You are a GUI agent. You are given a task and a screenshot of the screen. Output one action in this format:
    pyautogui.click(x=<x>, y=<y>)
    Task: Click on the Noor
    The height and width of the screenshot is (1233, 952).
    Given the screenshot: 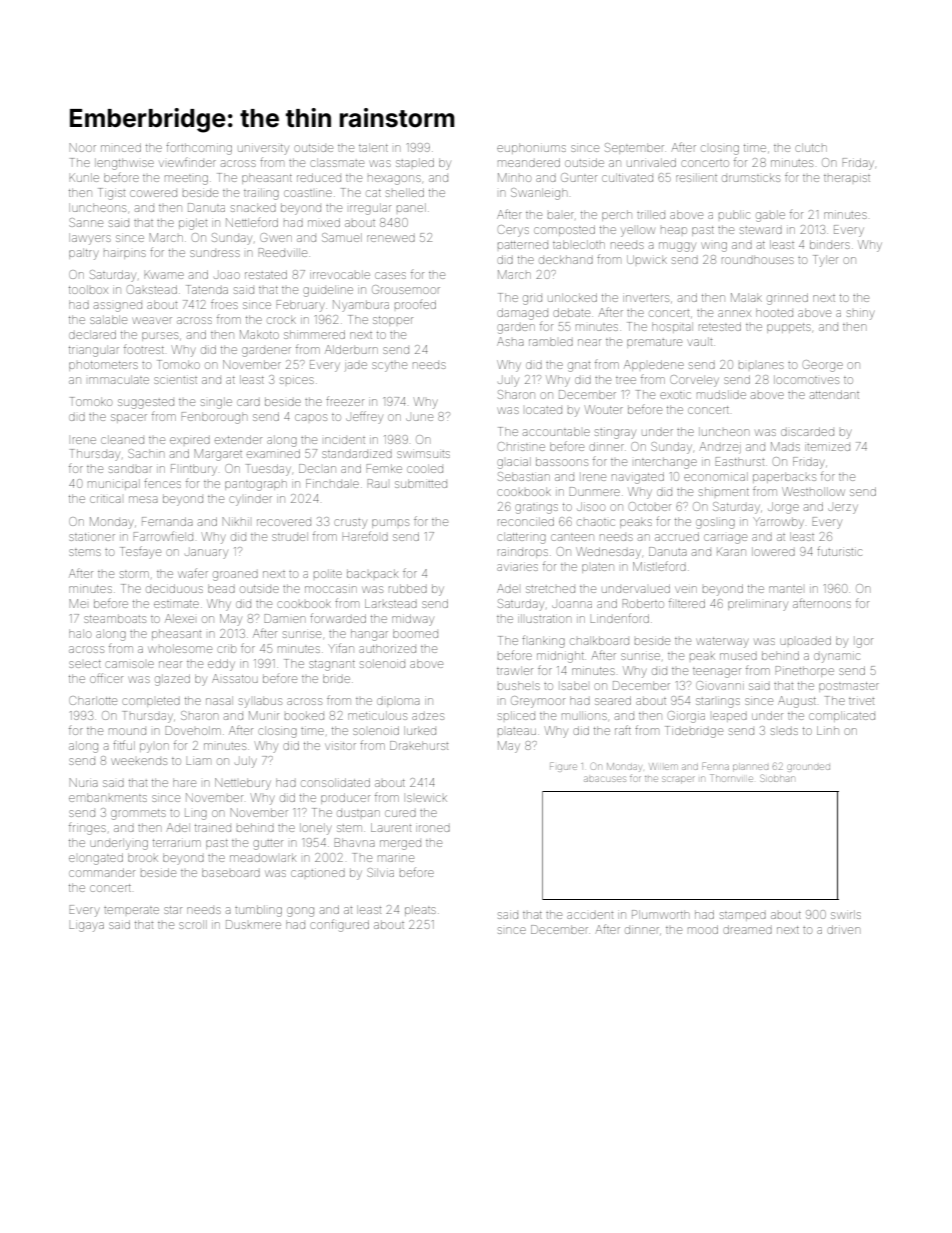 What is the action you would take?
    pyautogui.click(x=82, y=147)
